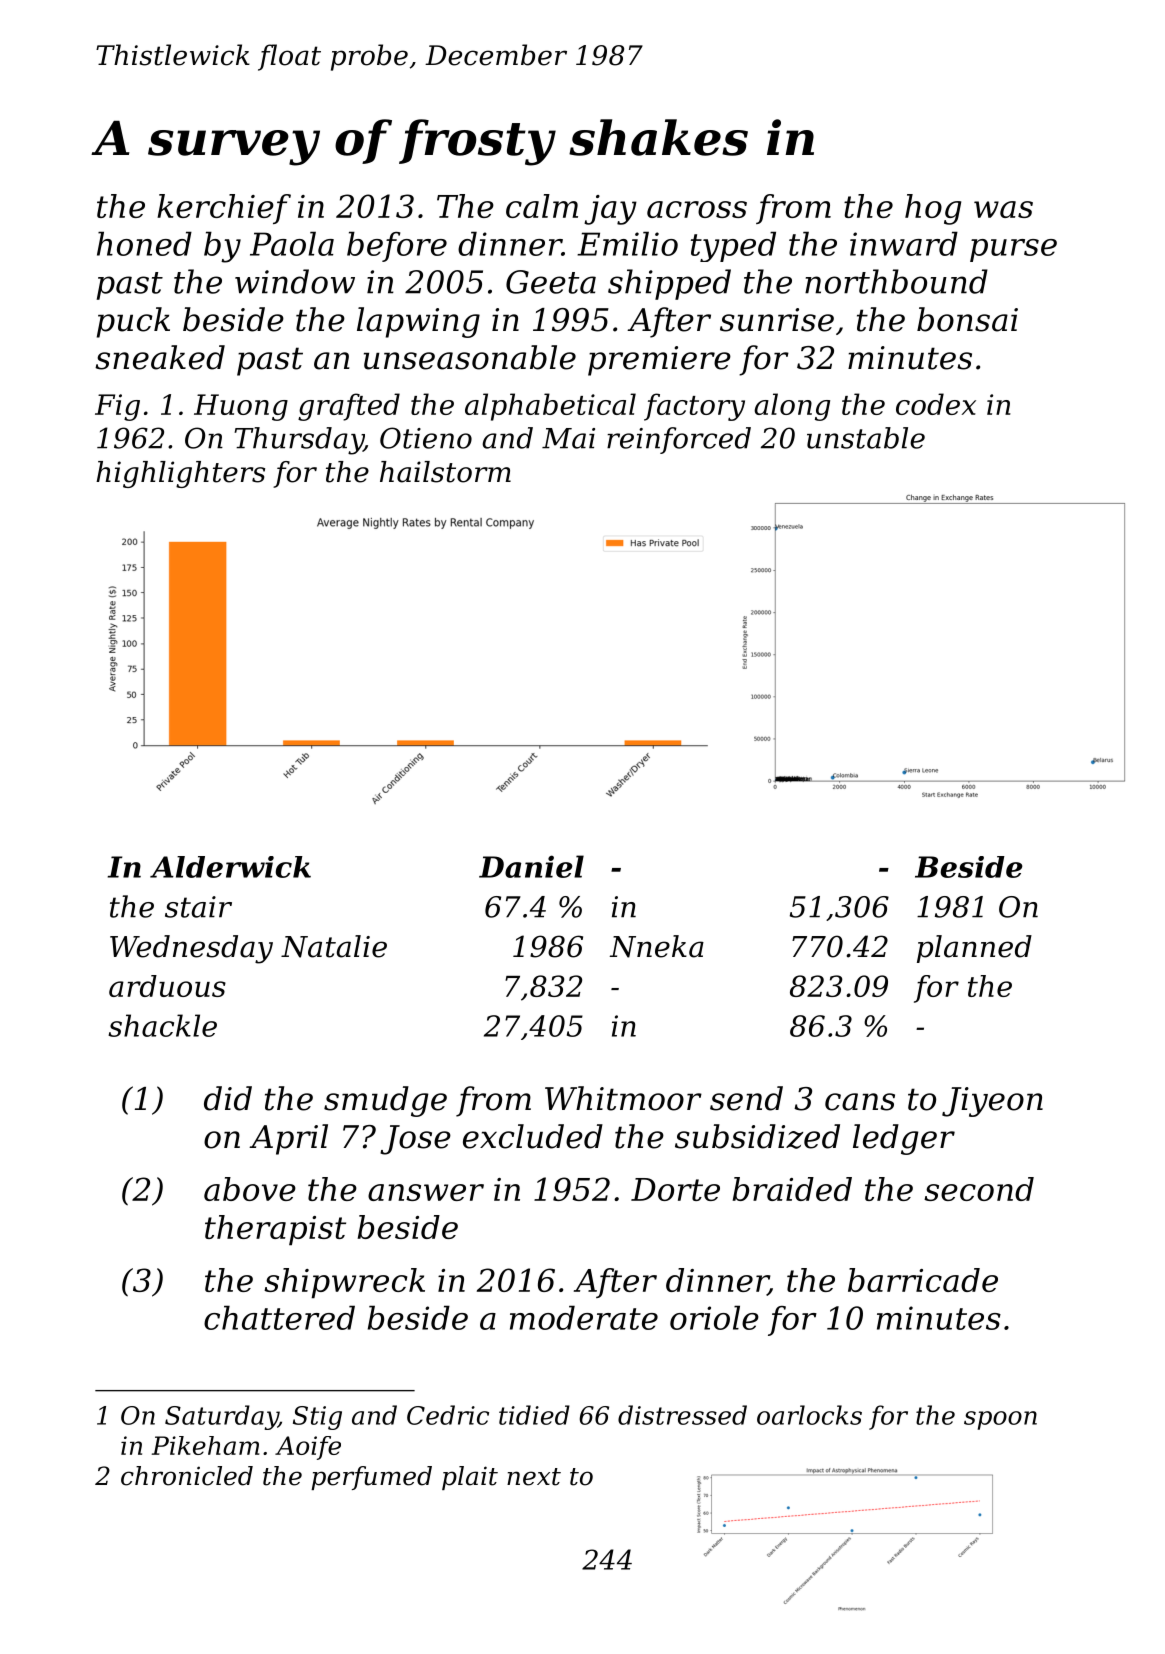 The height and width of the document is (1654, 1165). What do you see at coordinates (534, 1477) in the document?
I see `next` at bounding box center [534, 1477].
